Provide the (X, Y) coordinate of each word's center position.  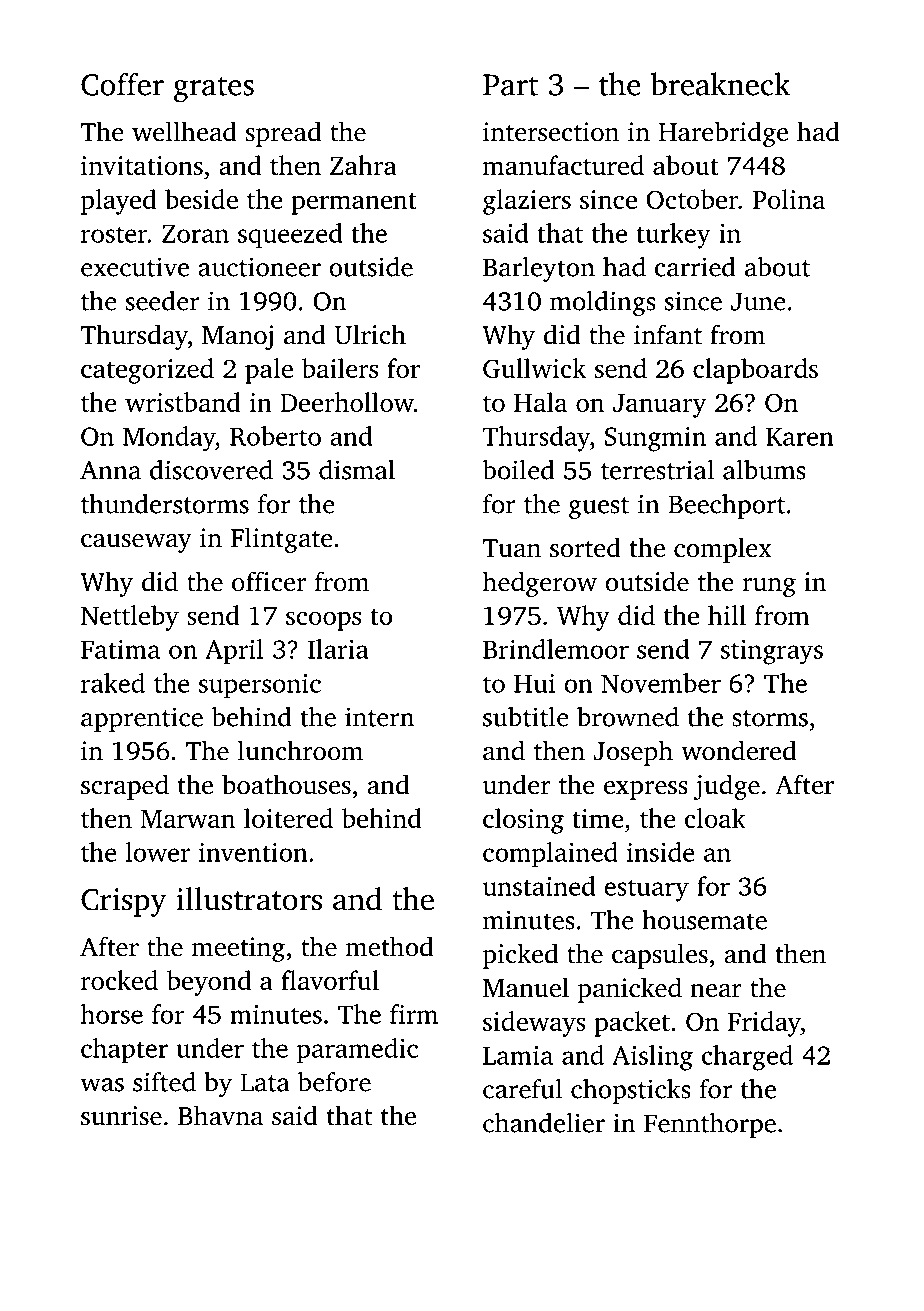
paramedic (357, 1050)
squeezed (290, 236)
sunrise (121, 1116)
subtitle (526, 717)
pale (269, 371)
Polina (788, 199)
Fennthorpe (710, 1125)
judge (727, 787)
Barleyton (539, 270)
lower (157, 852)
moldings (603, 304)
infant (668, 334)
